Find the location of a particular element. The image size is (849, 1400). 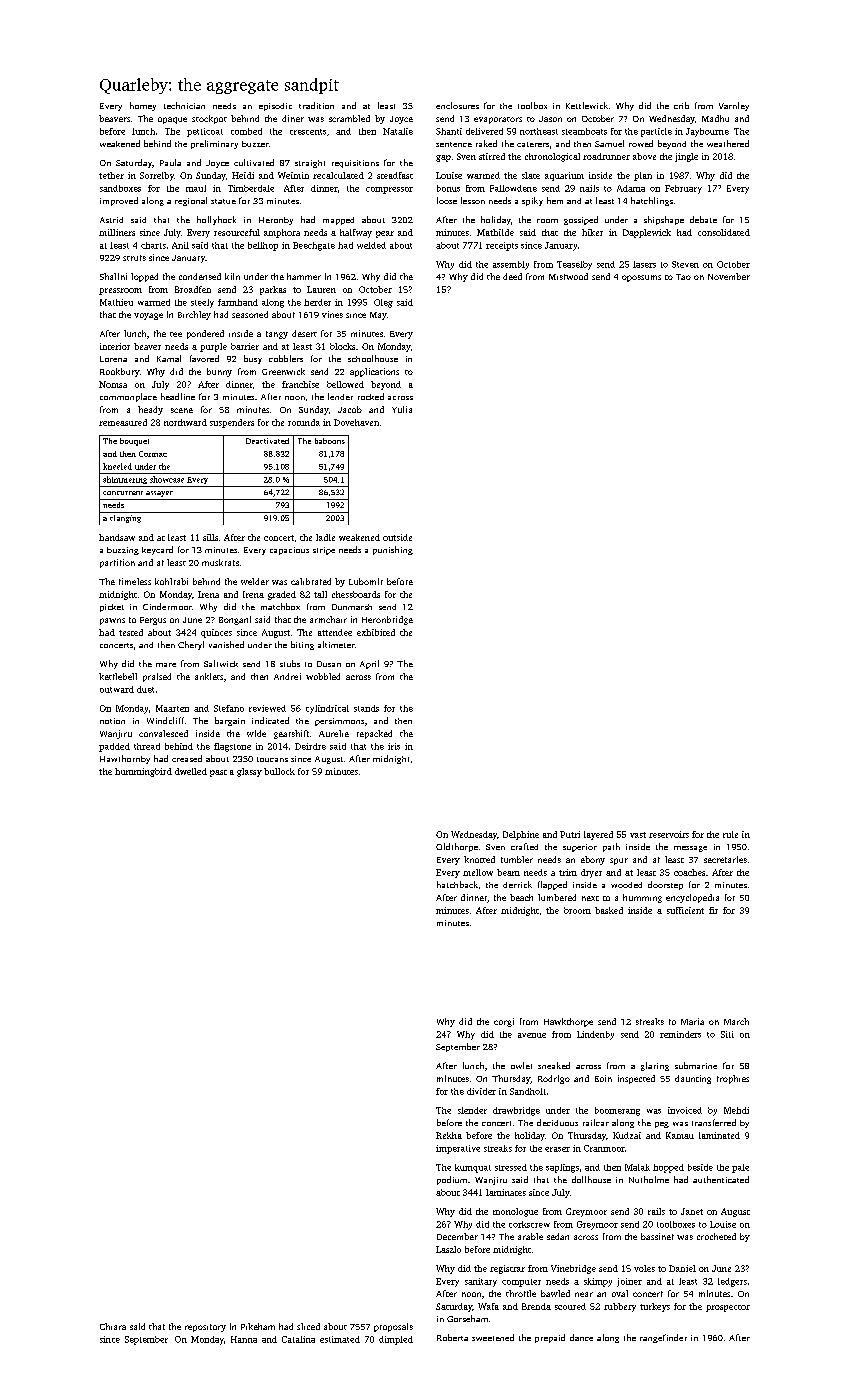

Lindenby is located at coordinates (595, 1035).
